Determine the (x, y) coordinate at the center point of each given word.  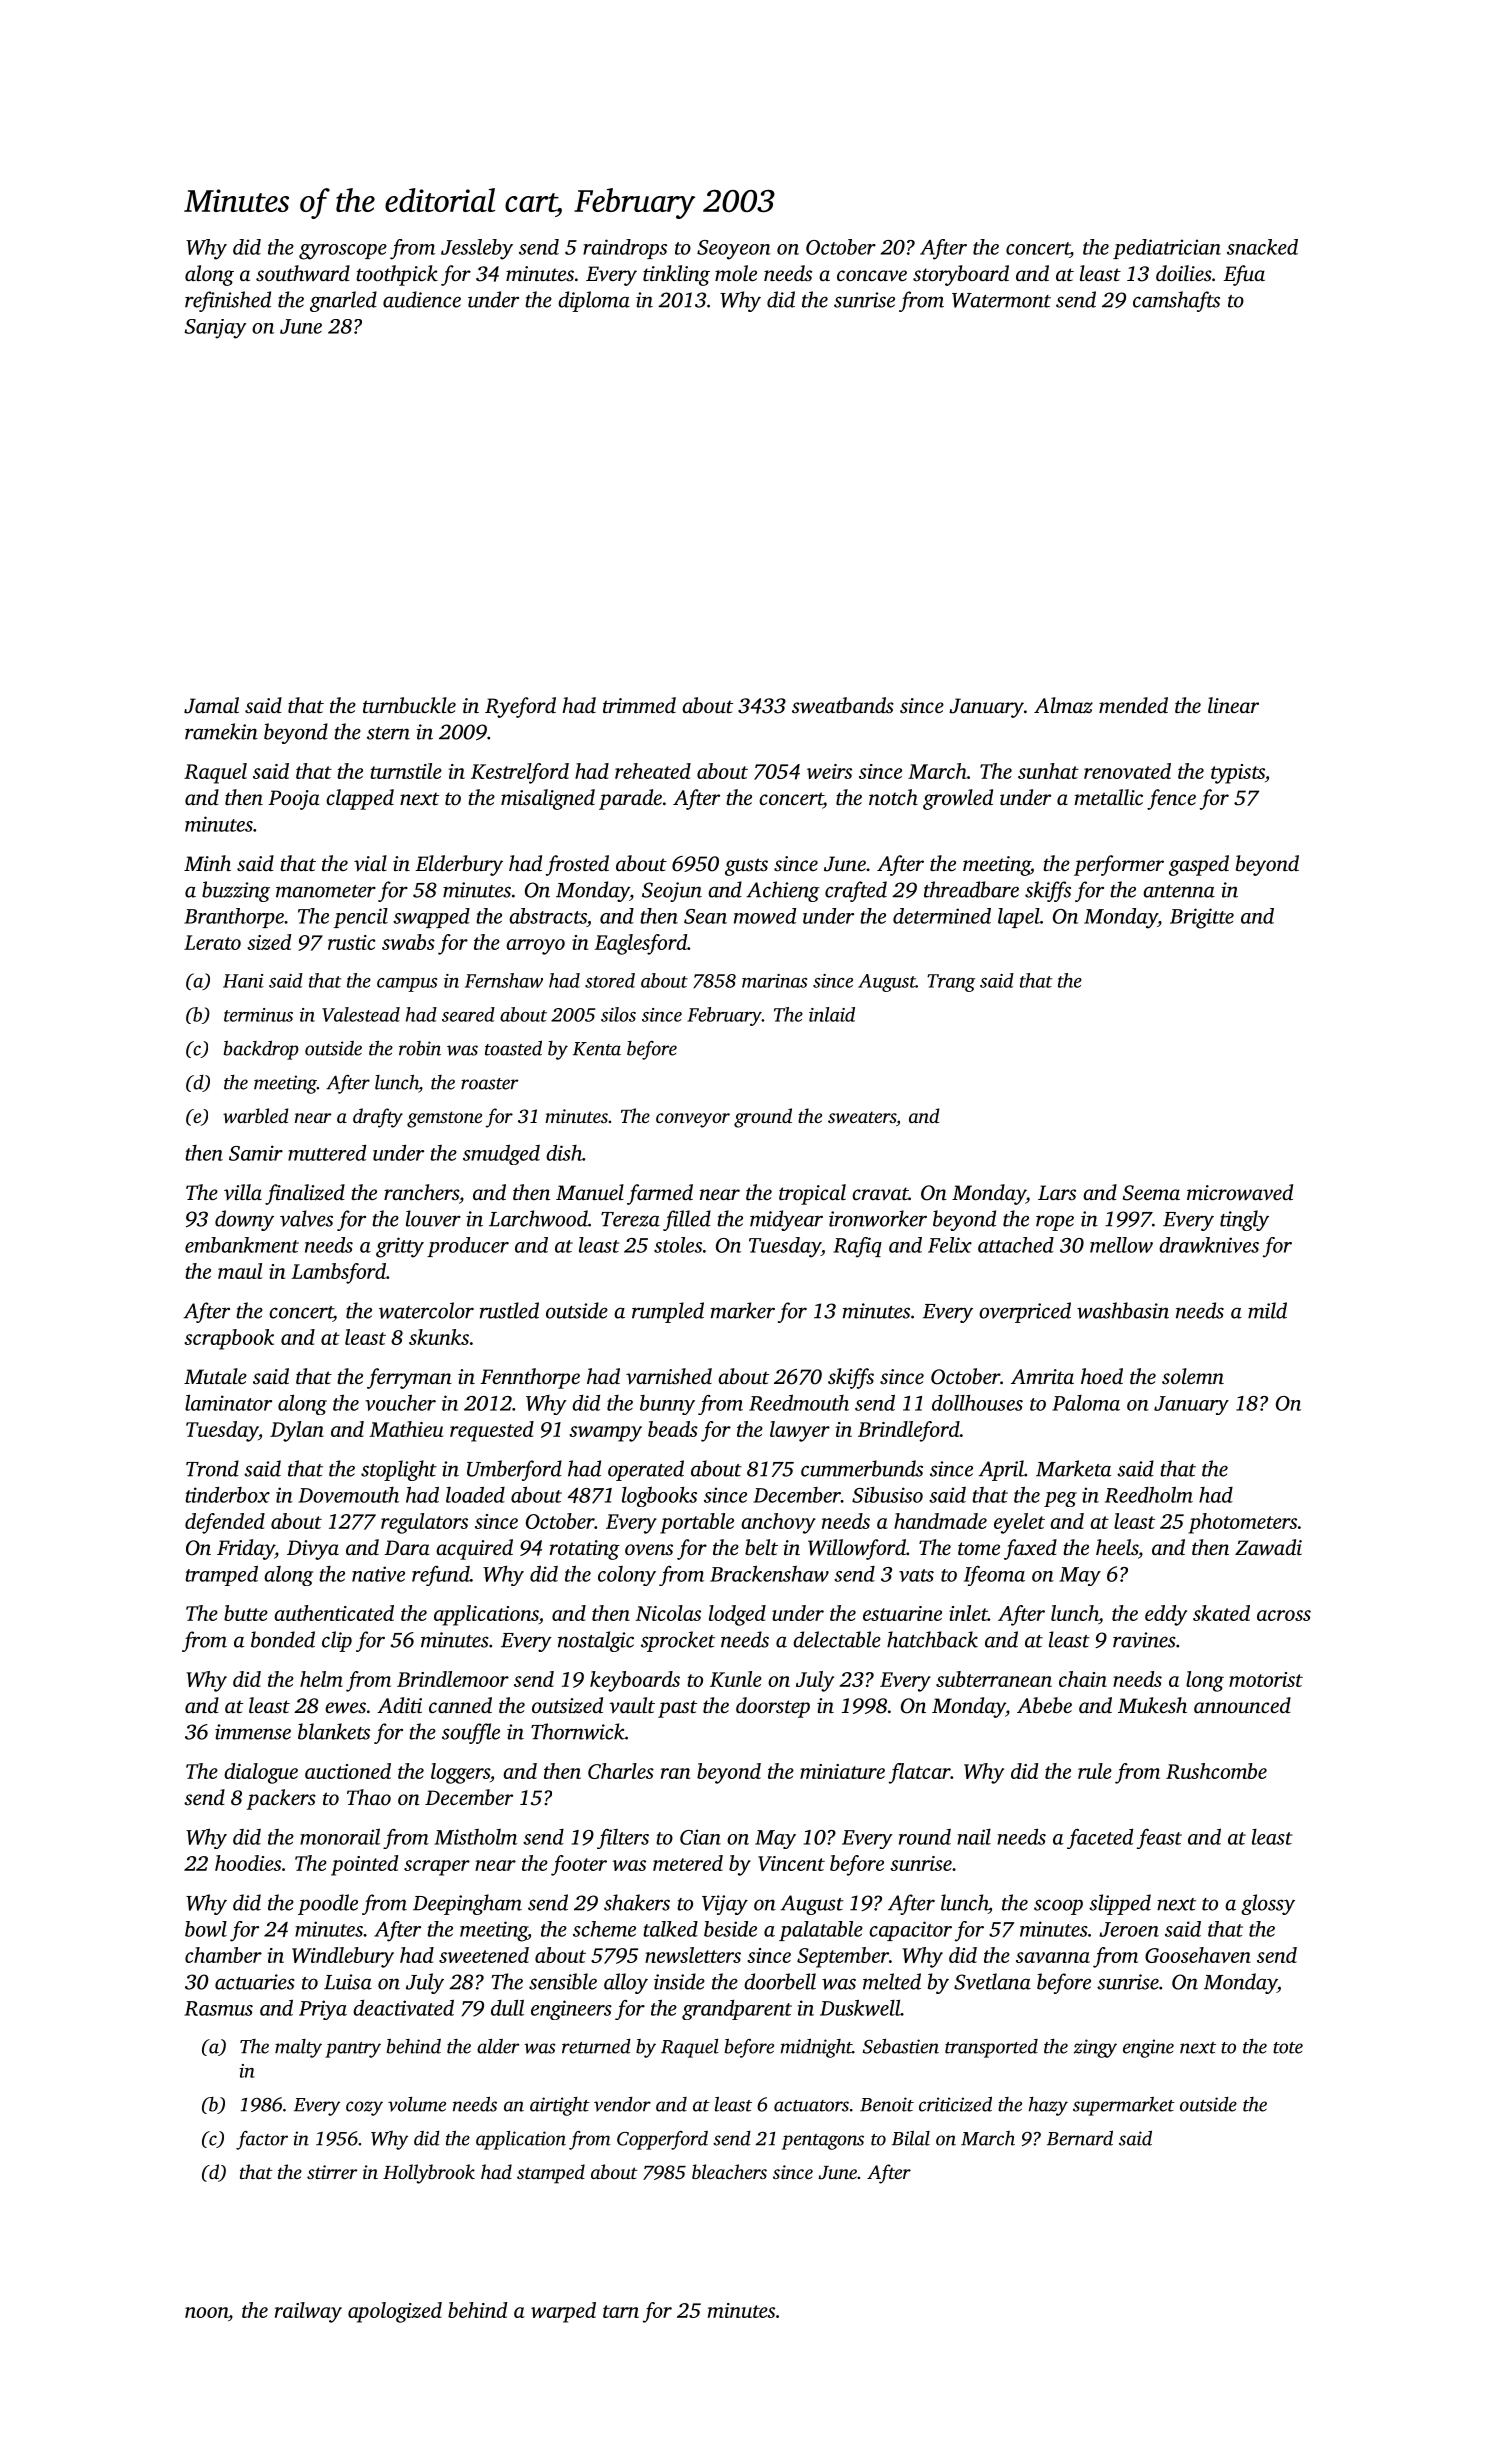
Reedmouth (799, 1402)
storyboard (961, 275)
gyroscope (343, 252)
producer (468, 1247)
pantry (353, 2050)
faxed (1030, 1549)
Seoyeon (734, 250)
